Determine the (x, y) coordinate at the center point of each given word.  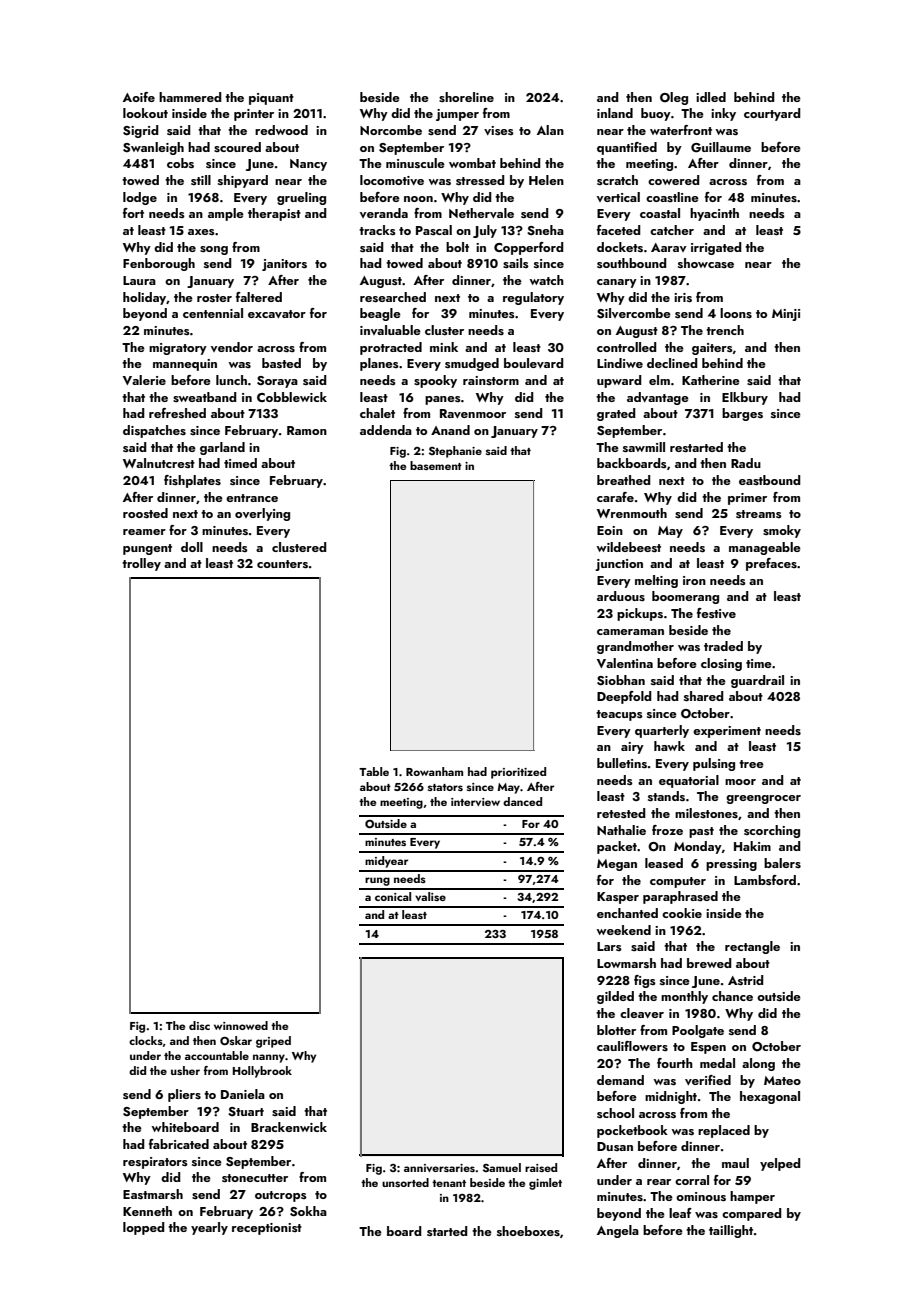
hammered (190, 97)
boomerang (685, 597)
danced (522, 801)
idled (711, 97)
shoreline (466, 97)
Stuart (246, 1111)
